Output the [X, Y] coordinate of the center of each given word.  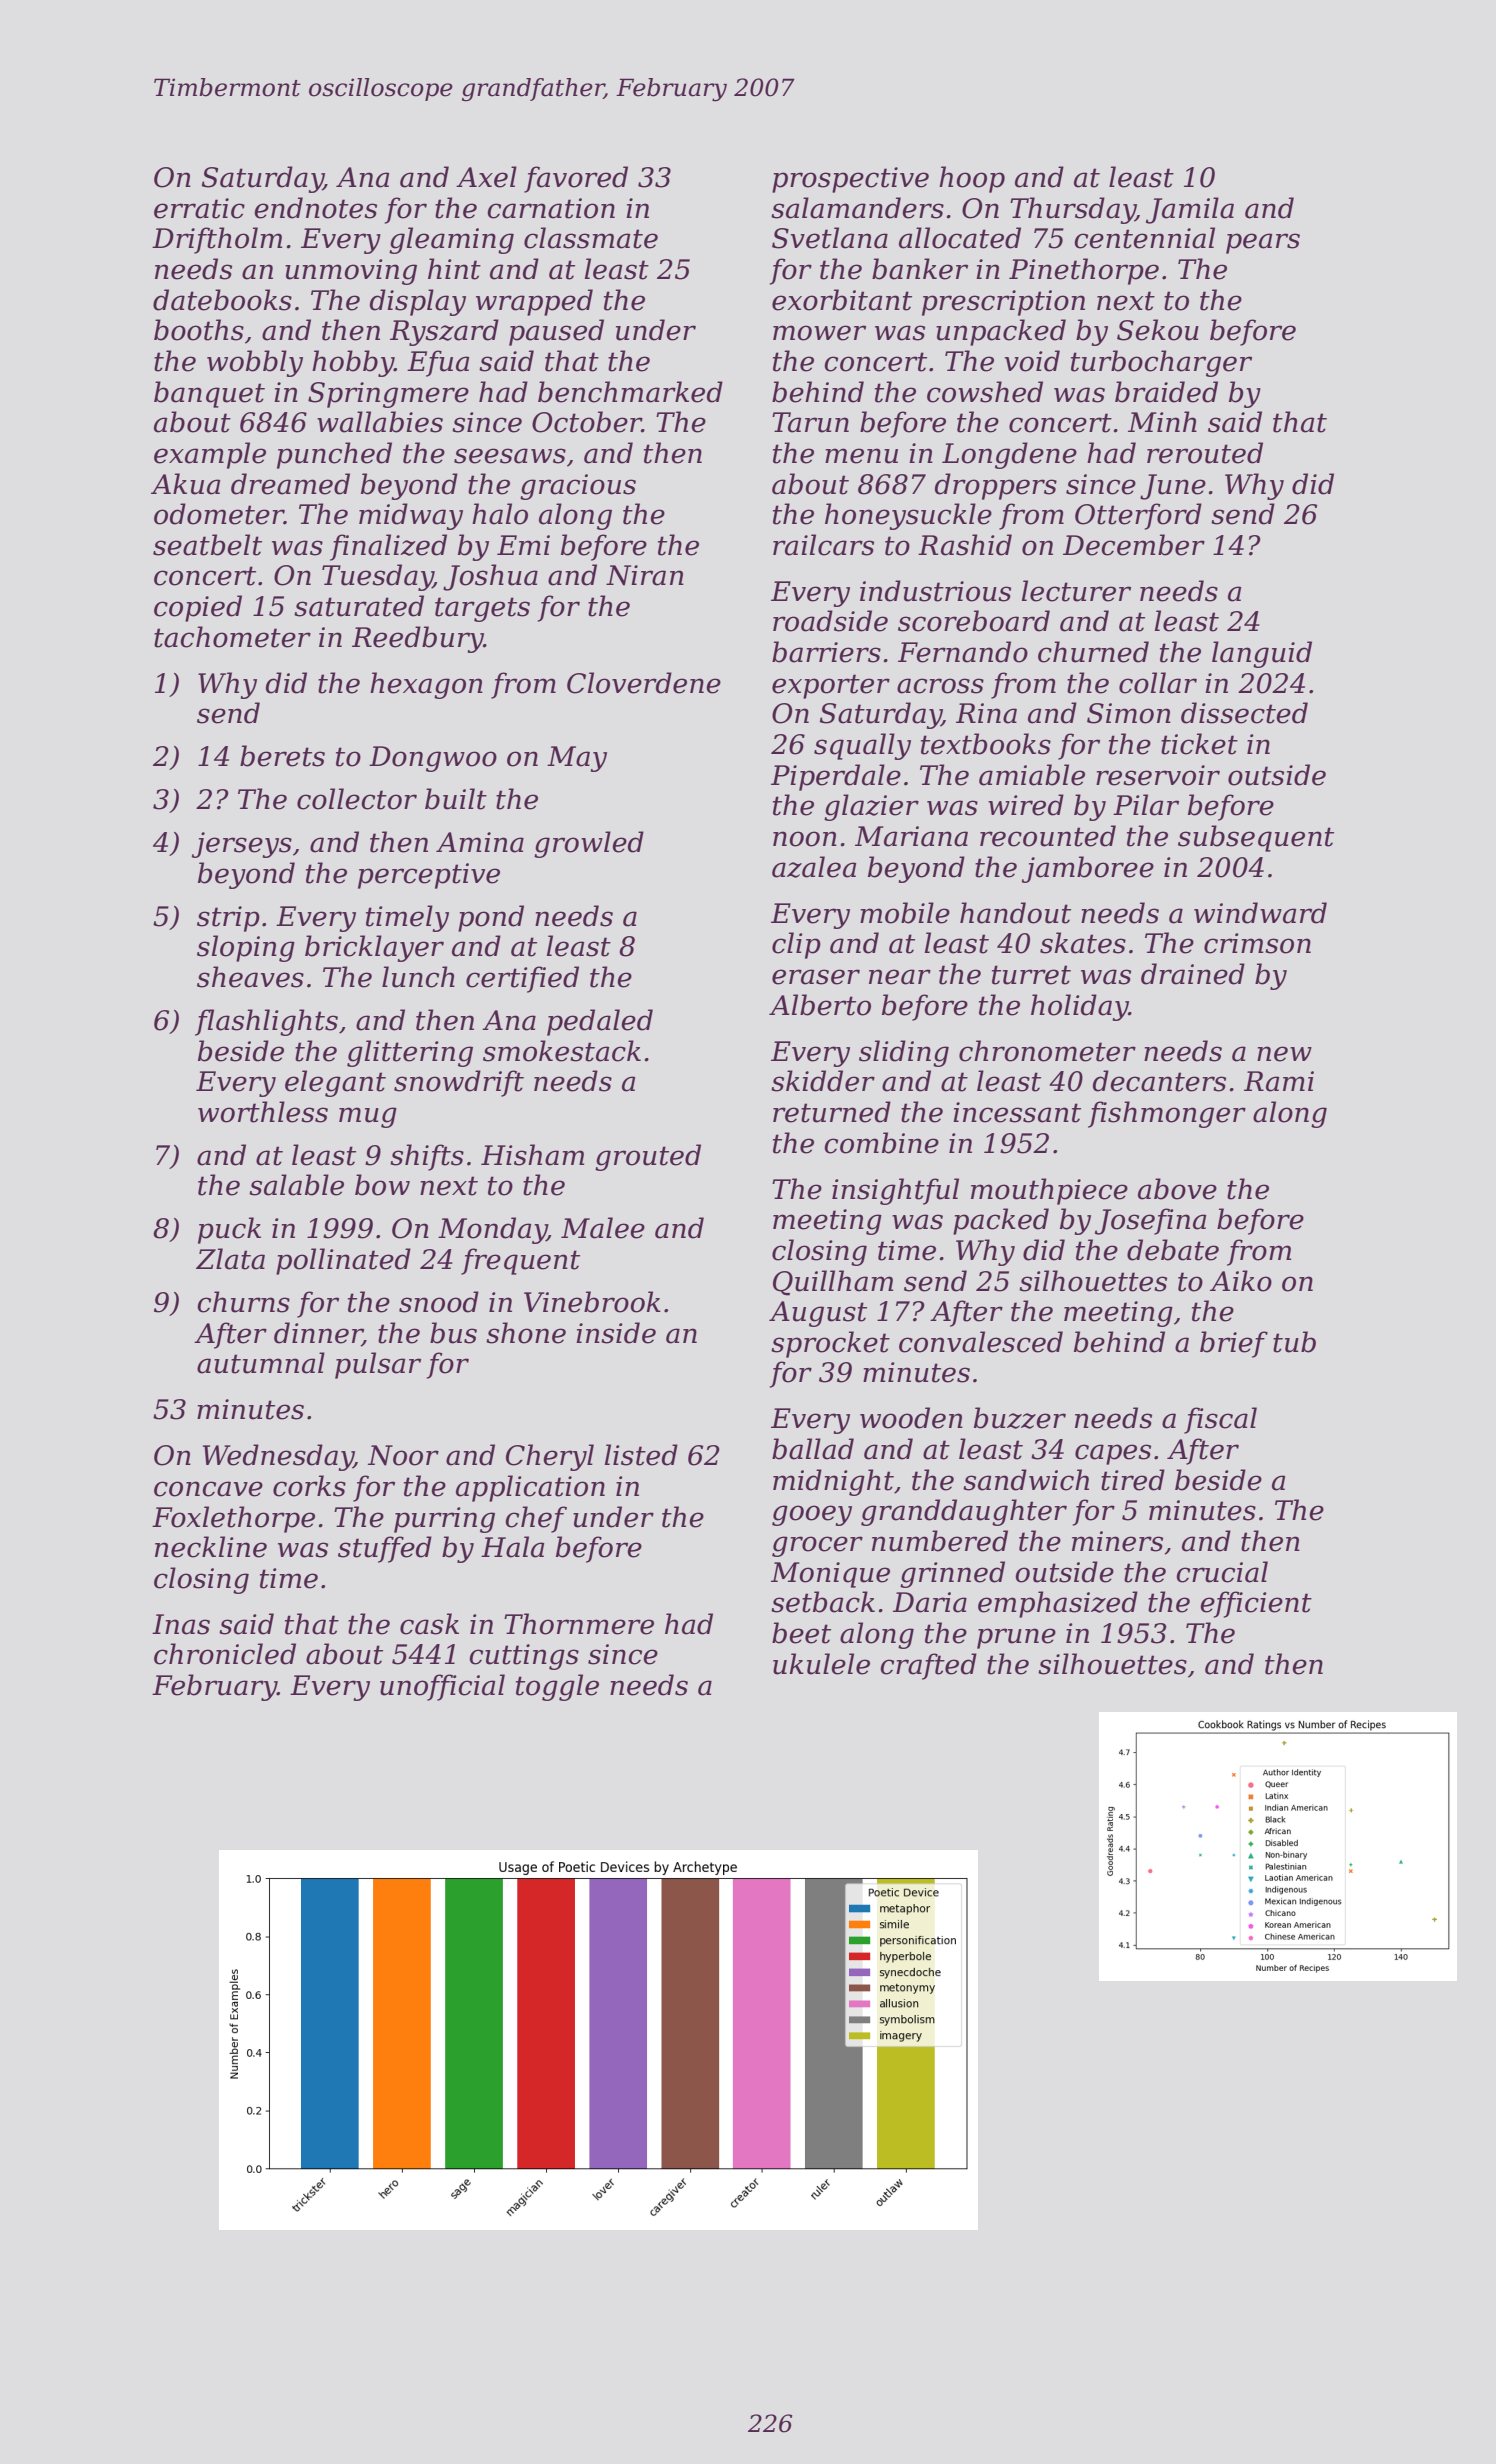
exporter [831, 686]
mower [819, 333]
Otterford [1138, 516]
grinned [952, 1574]
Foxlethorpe [233, 1519]
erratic [199, 208]
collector [357, 799]
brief [1234, 1344]
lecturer [1076, 591]
